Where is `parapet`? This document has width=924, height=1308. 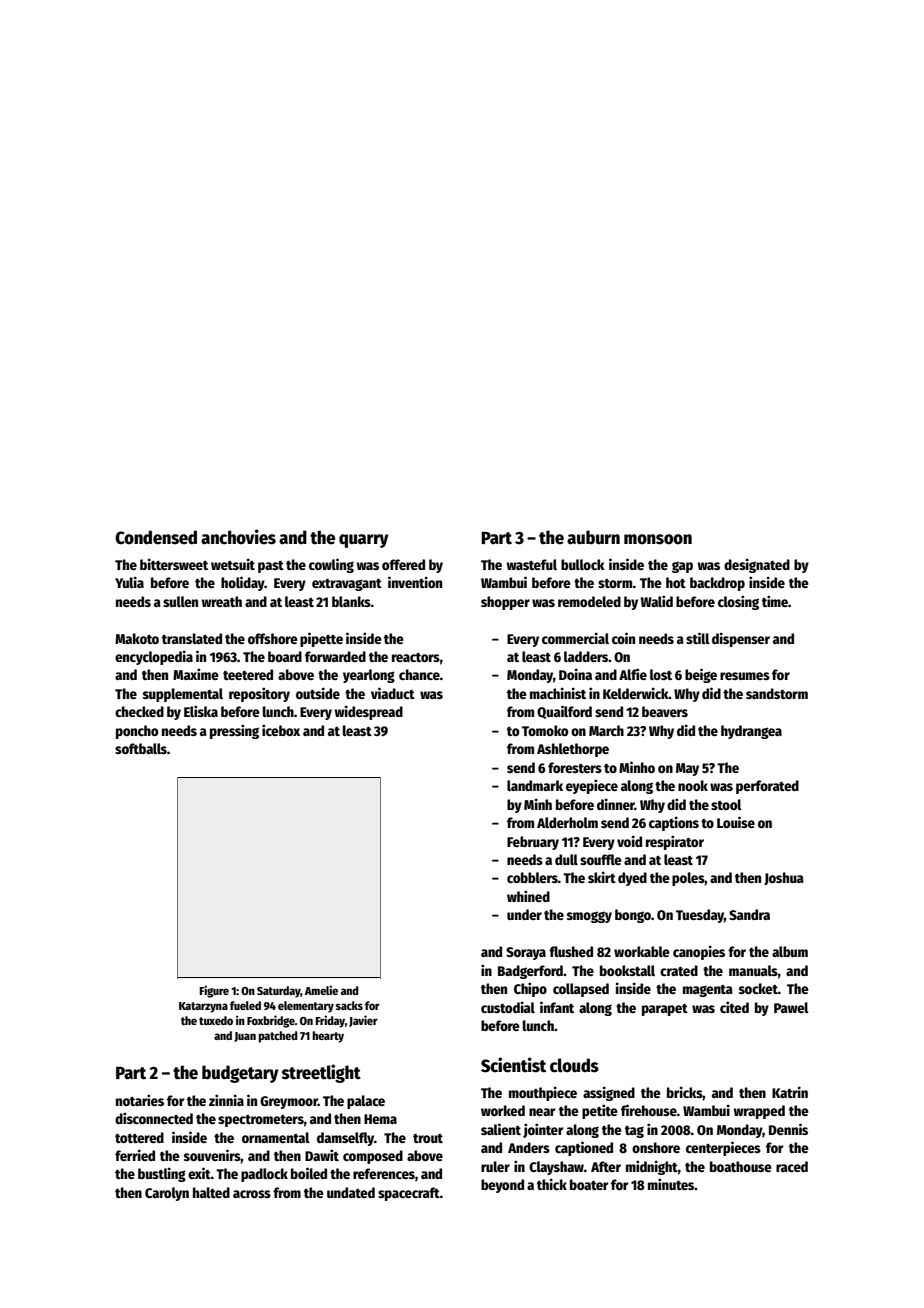 parapet is located at coordinates (665, 1010).
